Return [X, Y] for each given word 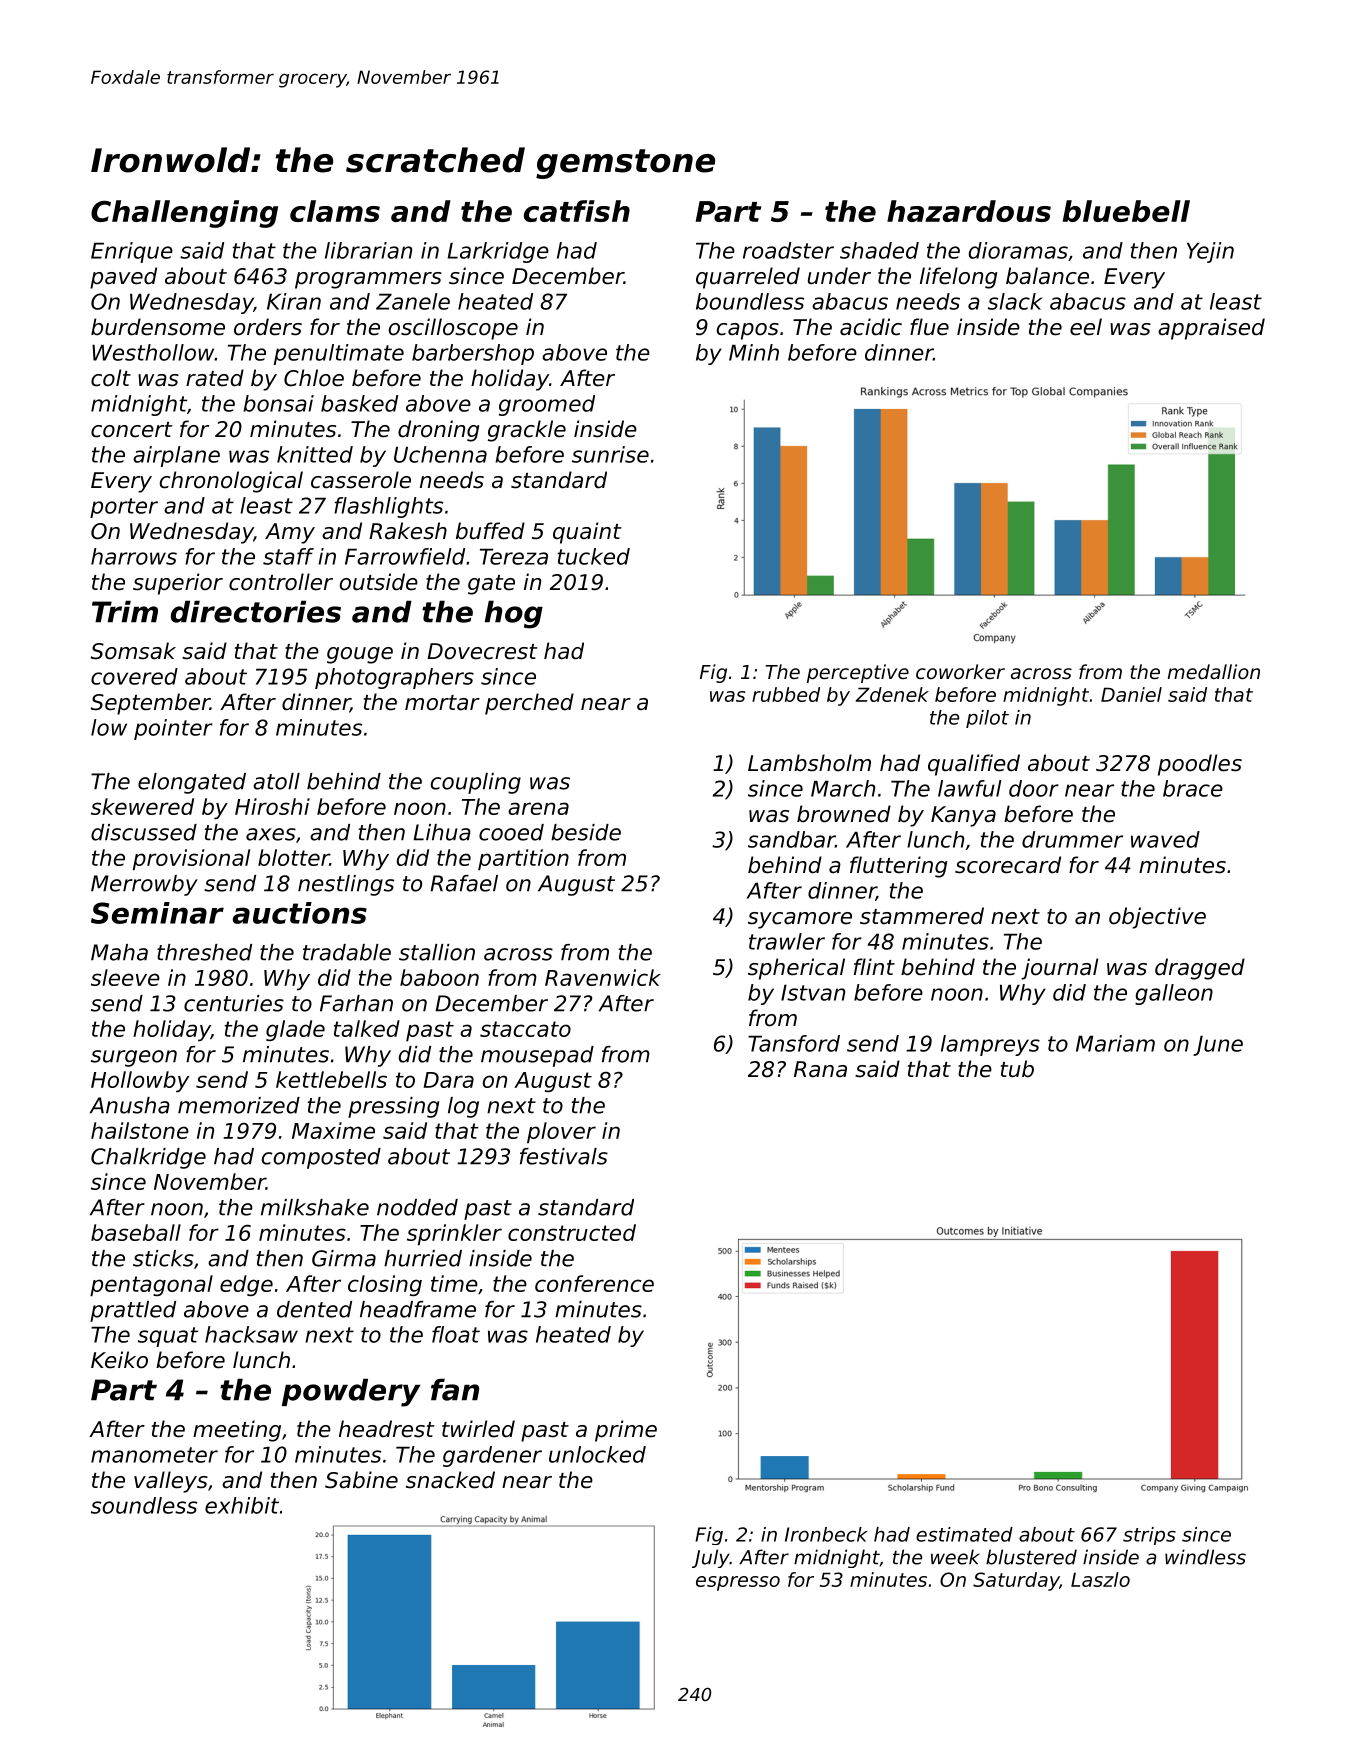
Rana [820, 1069]
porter [124, 508]
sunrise [610, 454]
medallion [1214, 671]
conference [594, 1283]
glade [295, 1030]
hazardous [969, 211]
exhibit [242, 1505]
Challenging [184, 214]
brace [1193, 788]
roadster [788, 250]
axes [271, 834]
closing [385, 1285]
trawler [787, 941]
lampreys [990, 1045]
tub [1017, 1069]
